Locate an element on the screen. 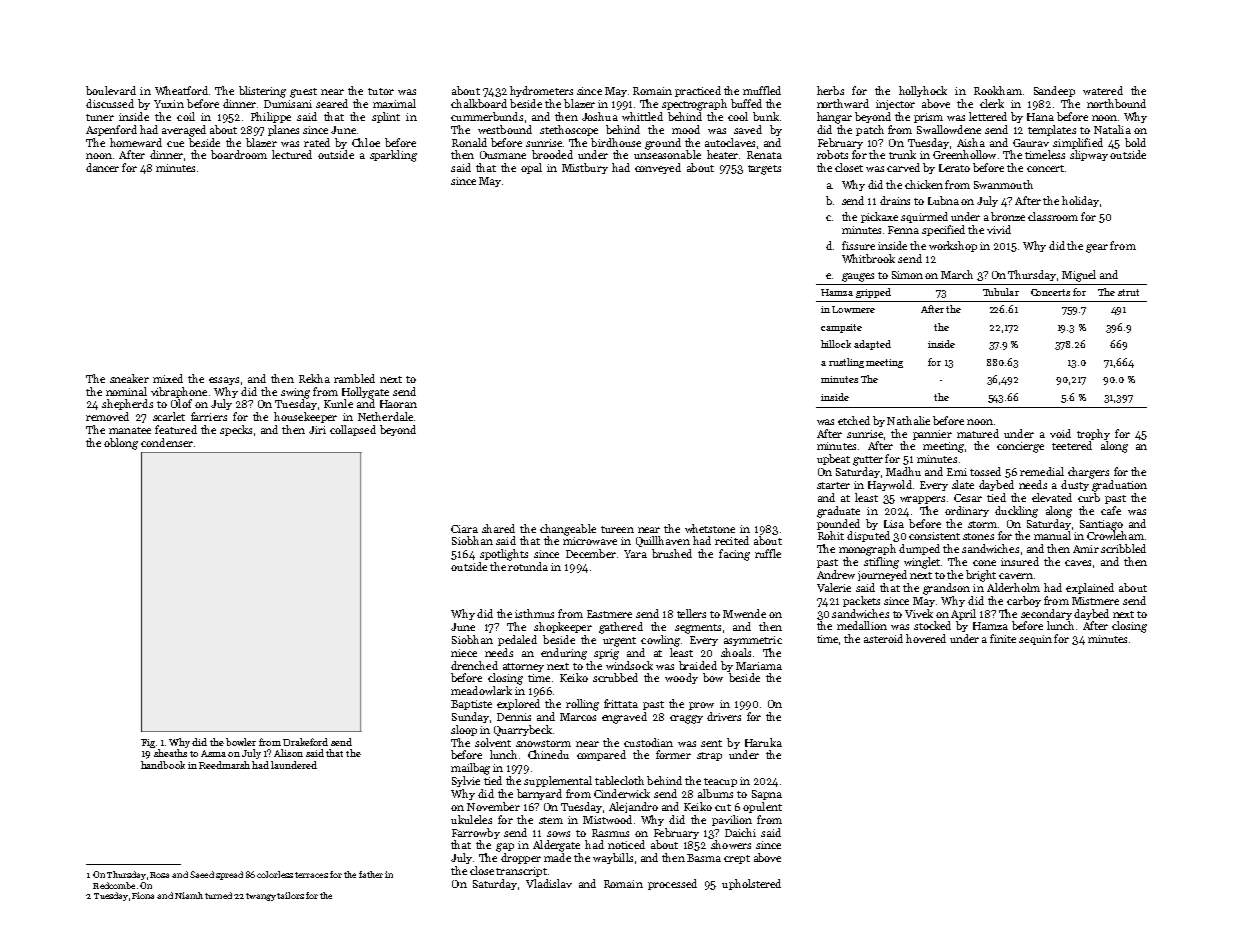  Fig is located at coordinates (148, 743).
